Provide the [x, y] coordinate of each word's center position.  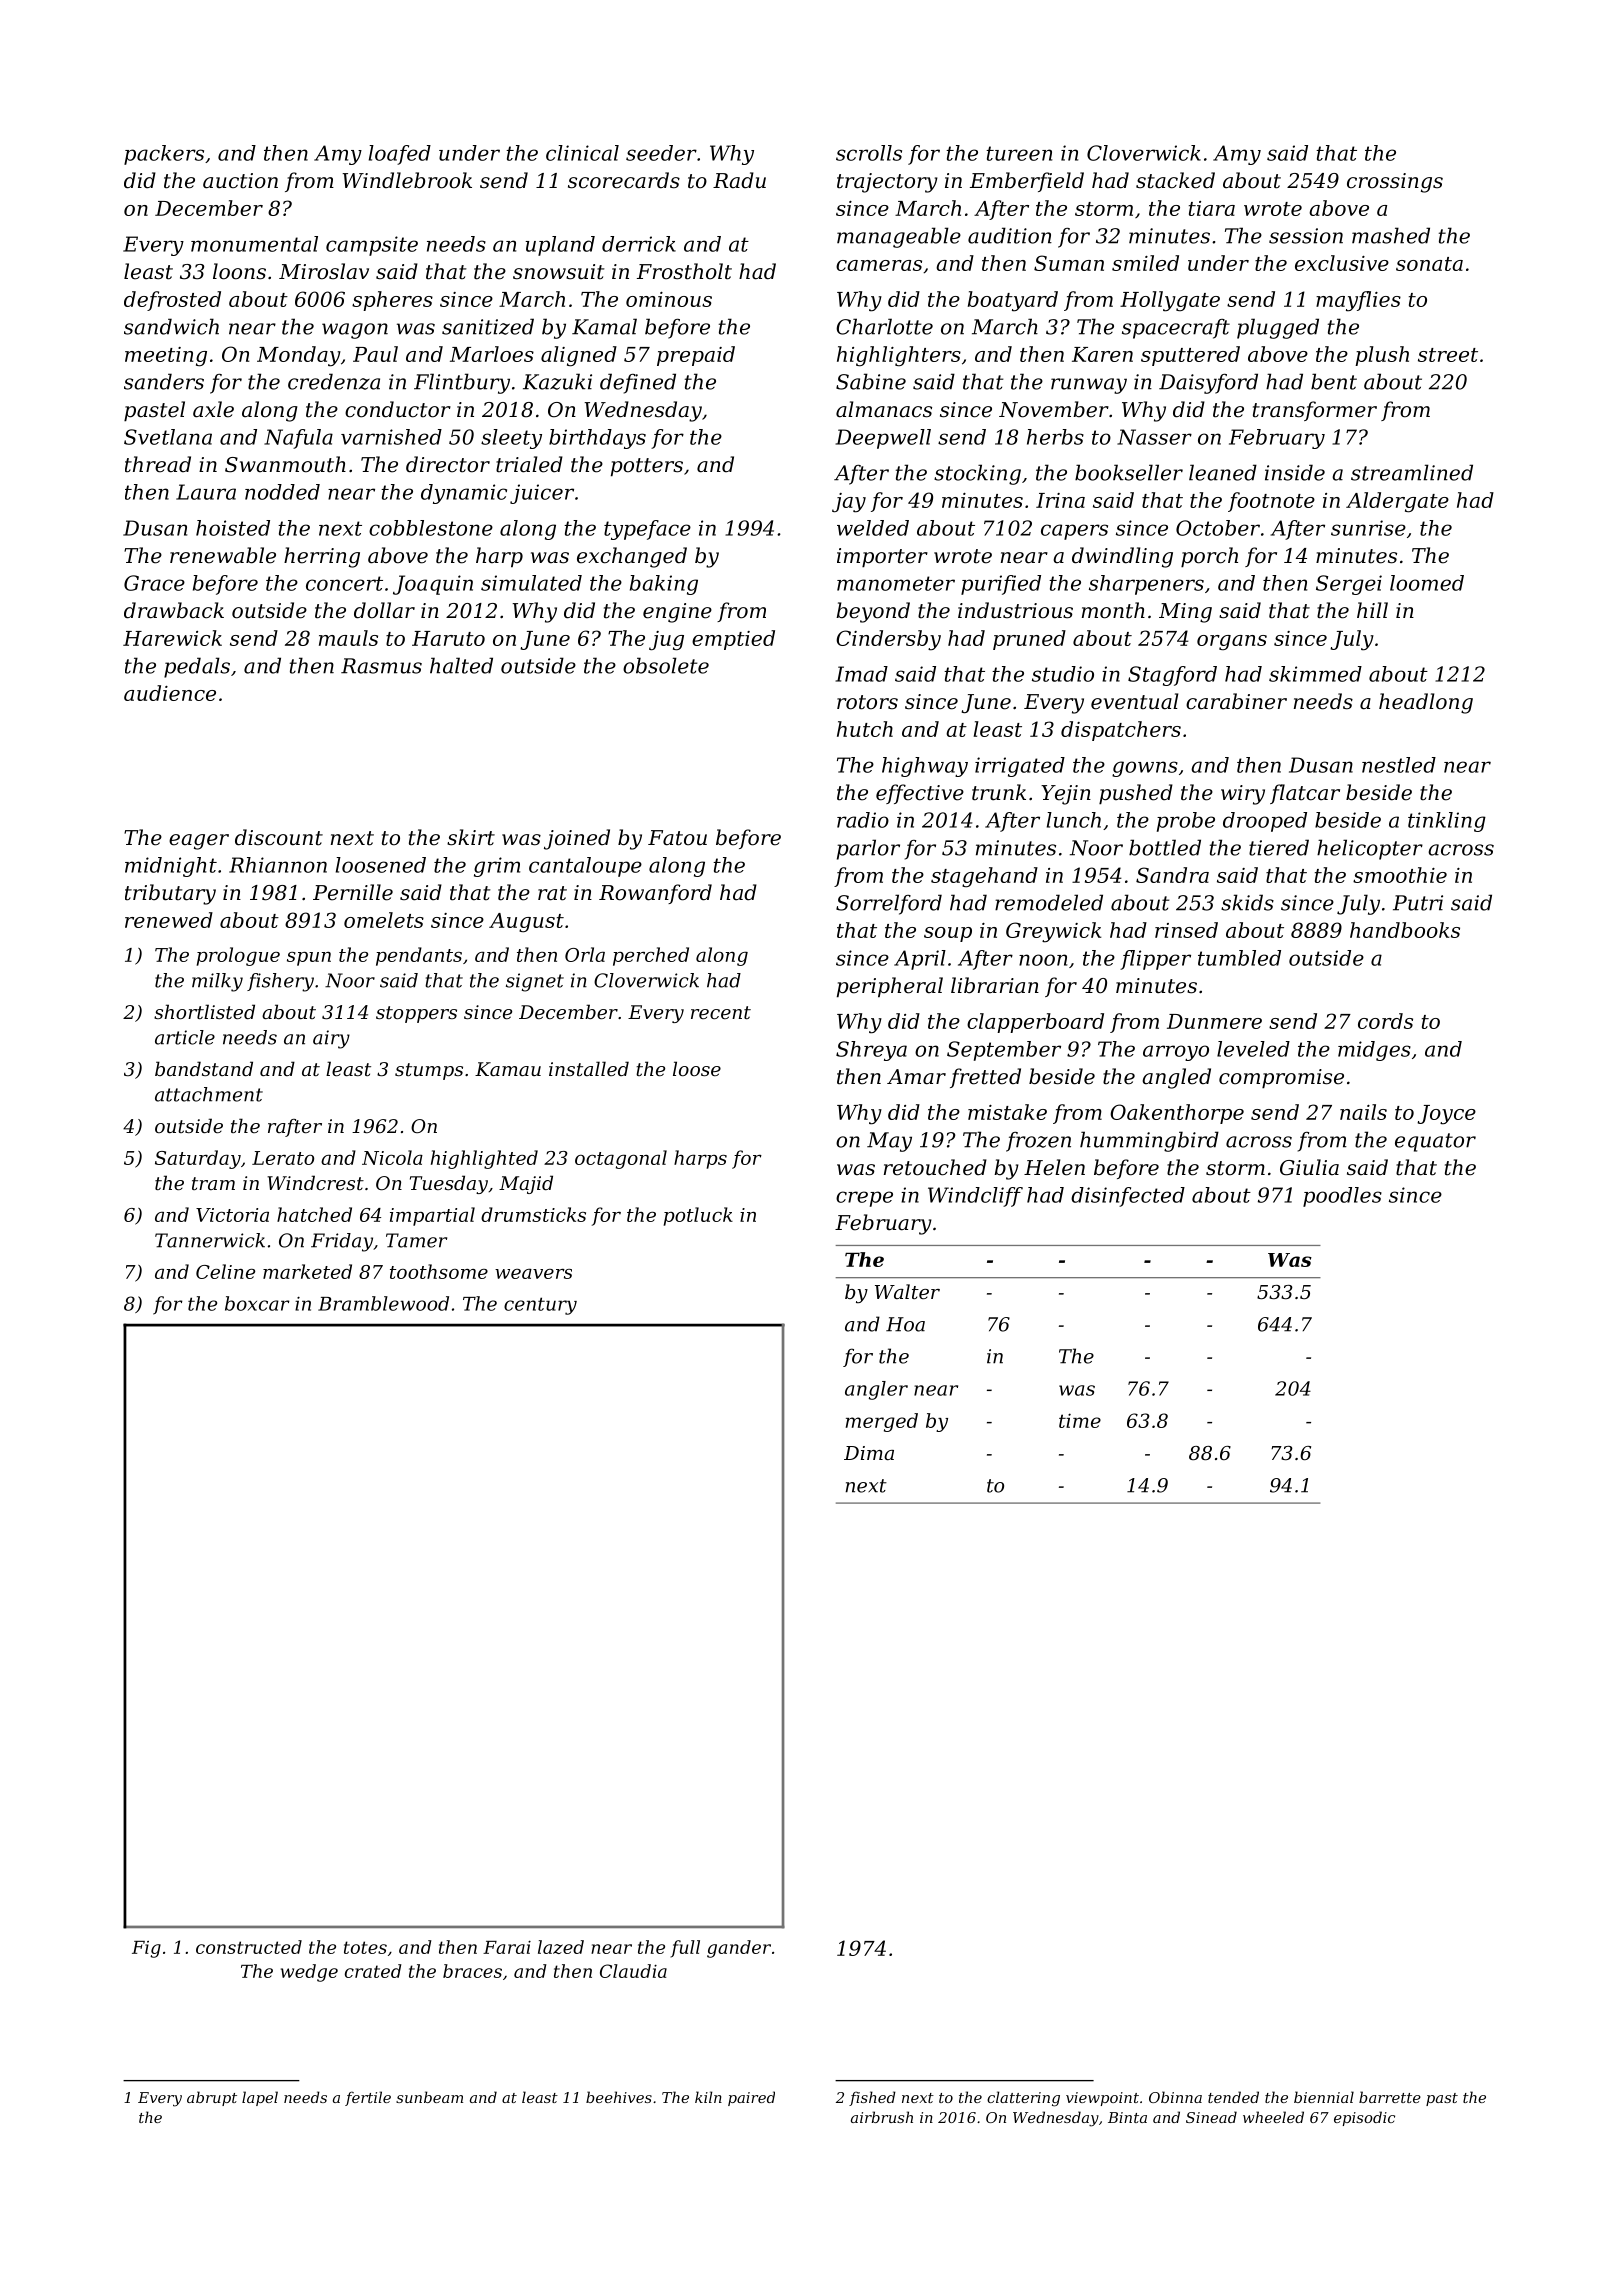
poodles [1342, 1197]
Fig [146, 1949]
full [685, 1949]
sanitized [488, 326]
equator [1435, 1142]
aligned [579, 356]
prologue [238, 956]
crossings [1395, 183]
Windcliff [975, 1197]
